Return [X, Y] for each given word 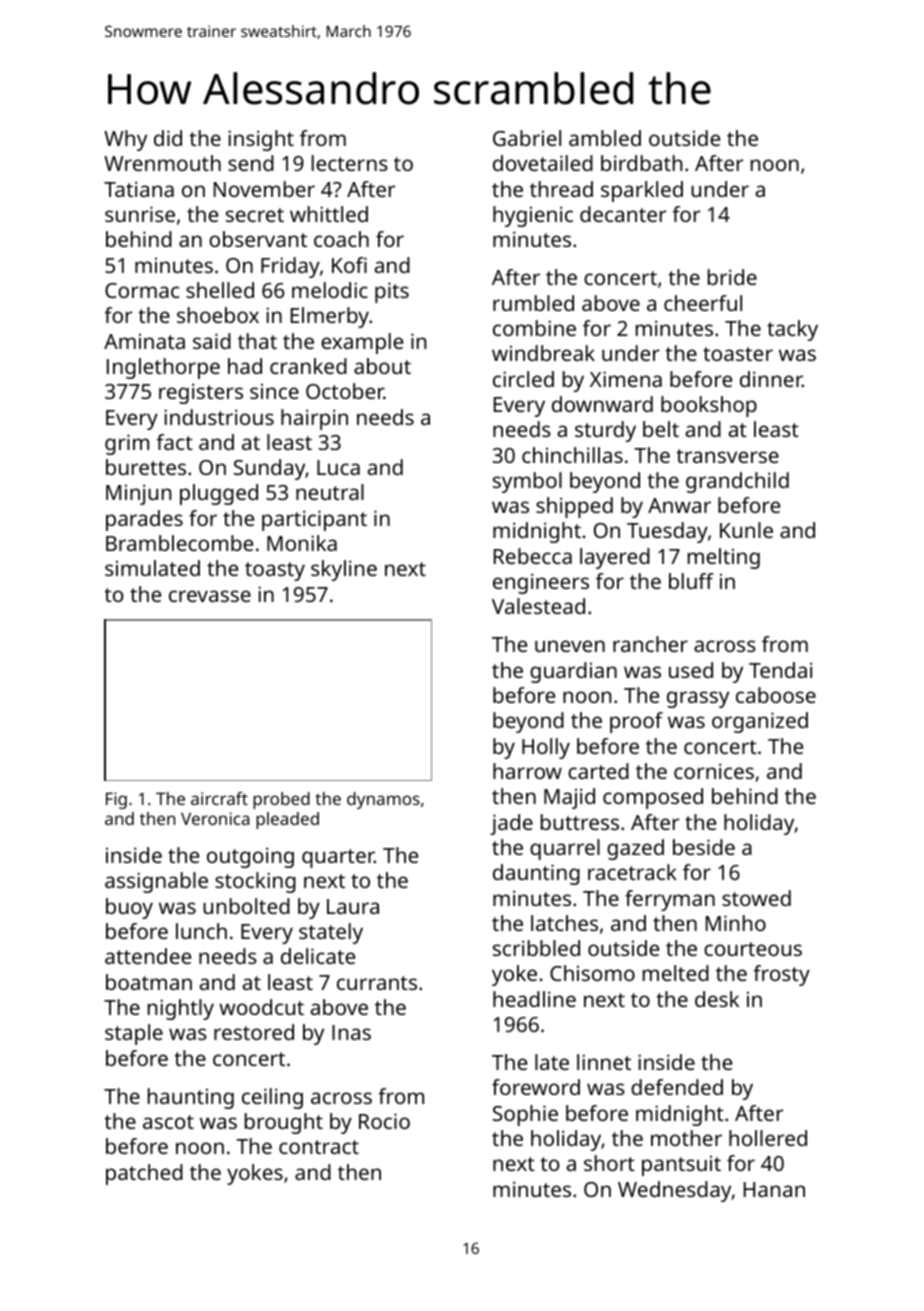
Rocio [384, 1121]
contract [319, 1147]
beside [704, 847]
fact [174, 442]
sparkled [642, 191]
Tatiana [139, 189]
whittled [329, 214]
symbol [527, 482]
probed [281, 800]
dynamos [383, 800]
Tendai [780, 670]
